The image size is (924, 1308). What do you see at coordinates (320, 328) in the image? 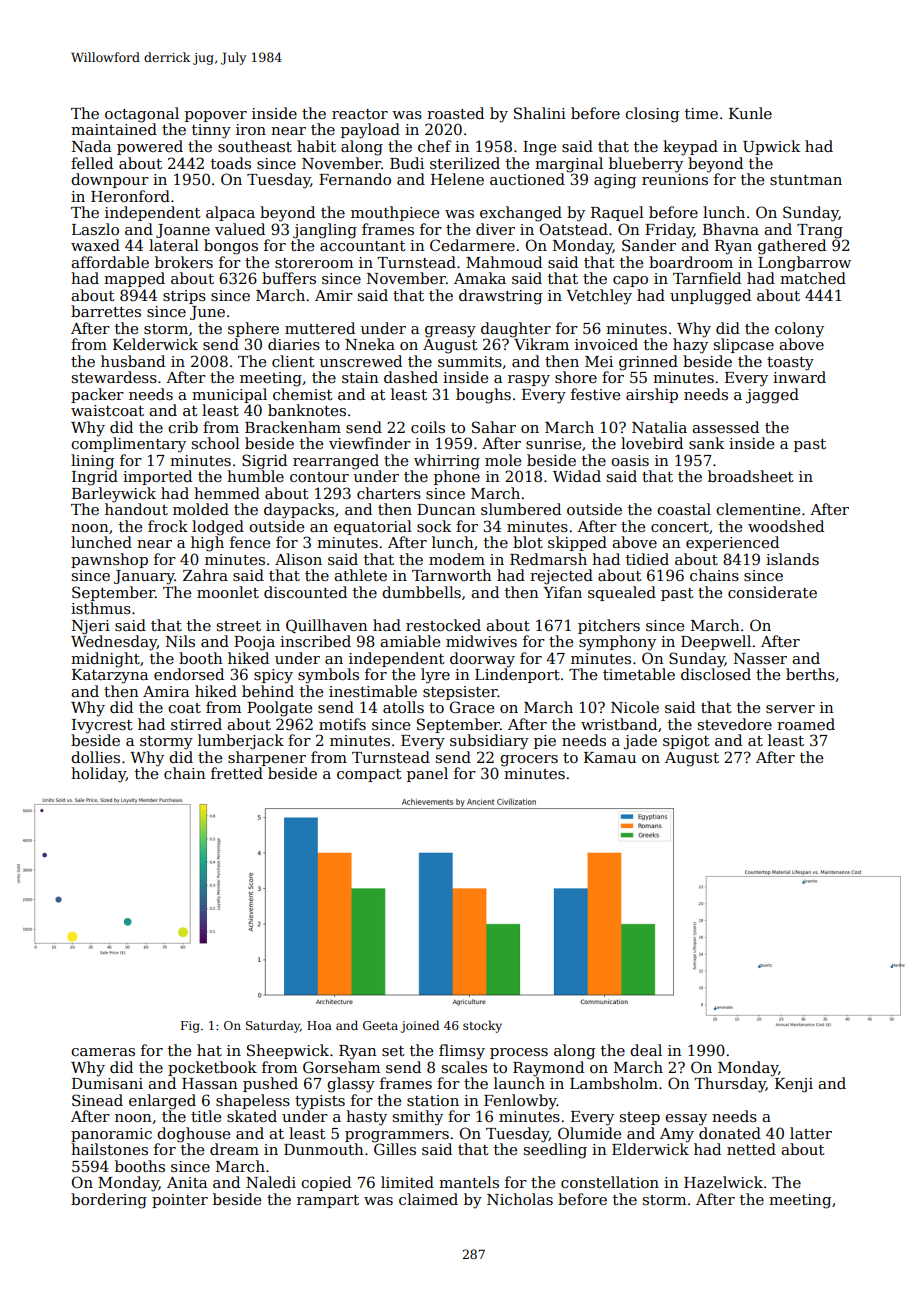
I see `muttered` at bounding box center [320, 328].
